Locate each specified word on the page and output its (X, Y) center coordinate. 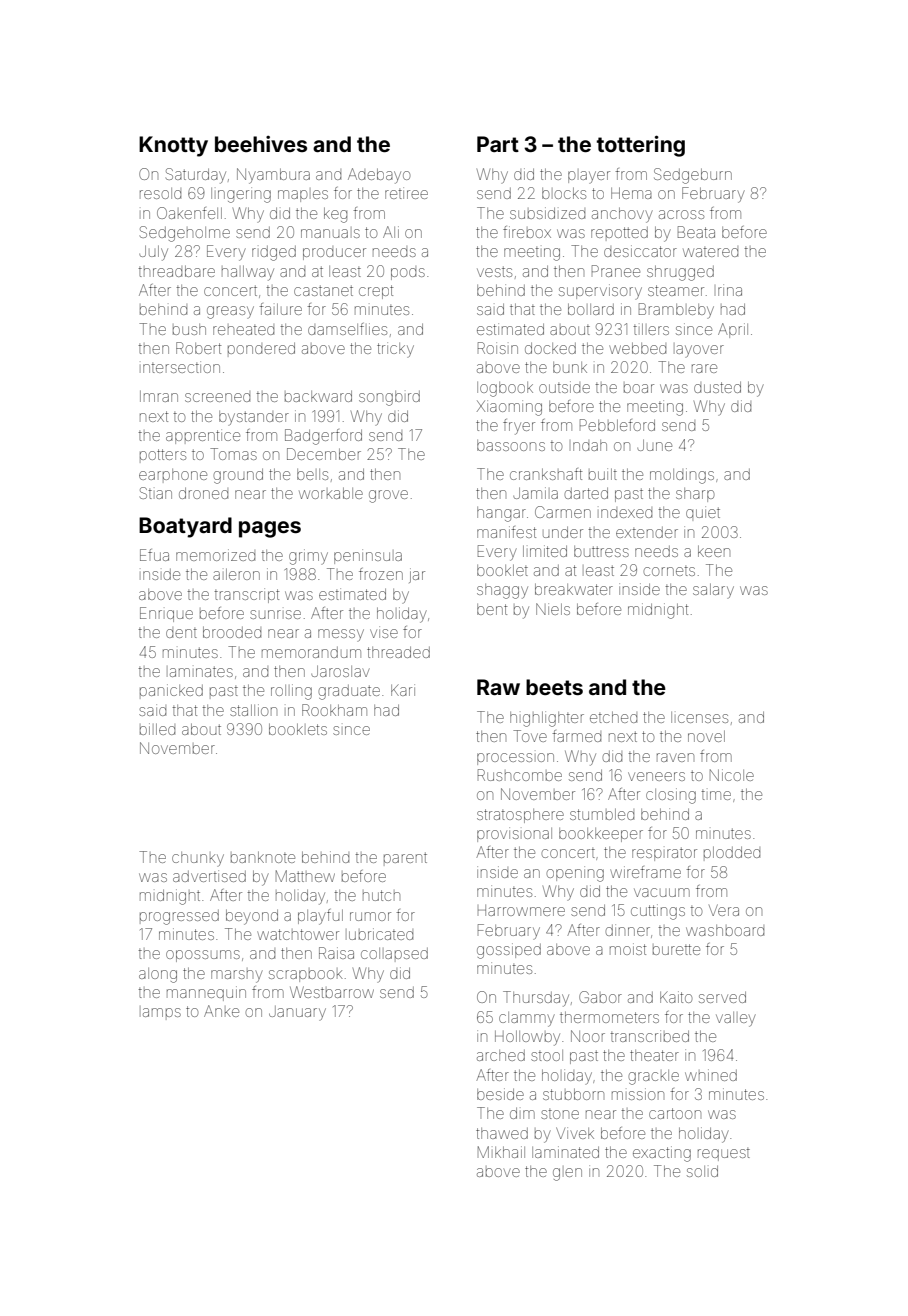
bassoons (511, 445)
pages (270, 529)
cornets (669, 571)
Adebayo (379, 176)
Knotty (173, 146)
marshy (237, 976)
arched (501, 1055)
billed (157, 729)
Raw (498, 687)
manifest (506, 532)
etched (613, 717)
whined (711, 1075)
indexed (626, 513)
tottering (641, 146)
